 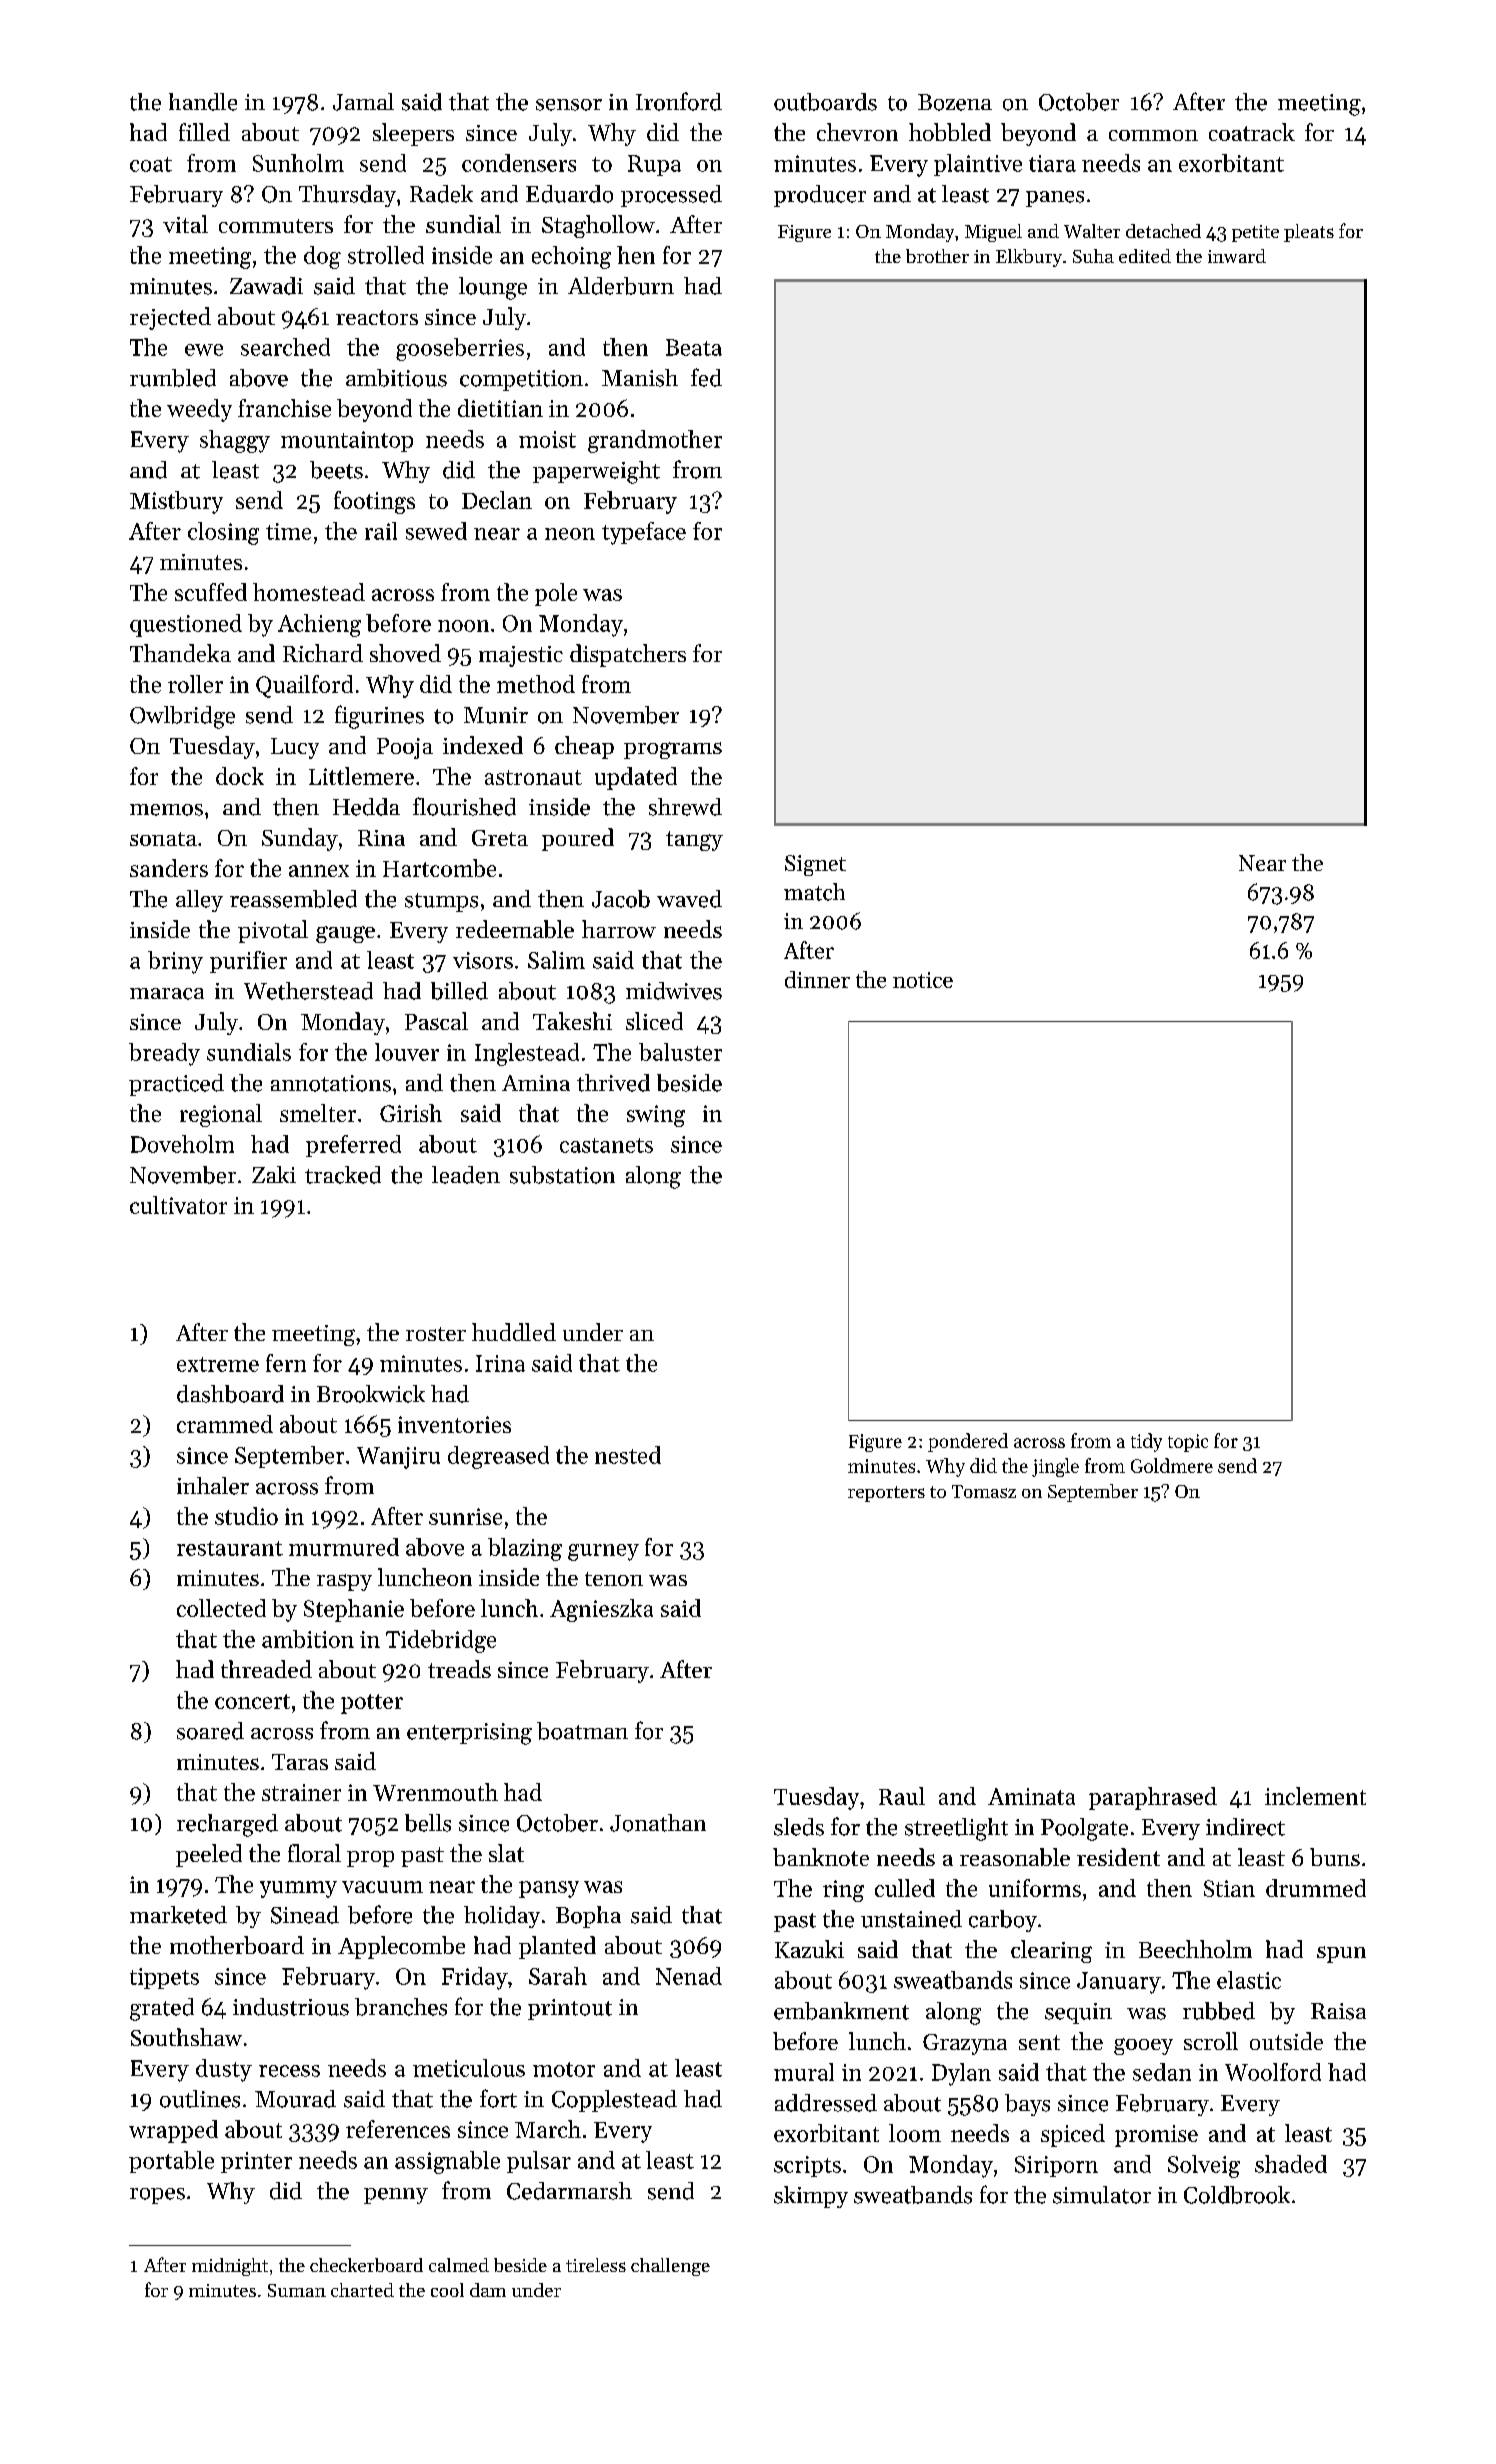 What do you see at coordinates (807, 2166) in the document?
I see `scripts` at bounding box center [807, 2166].
